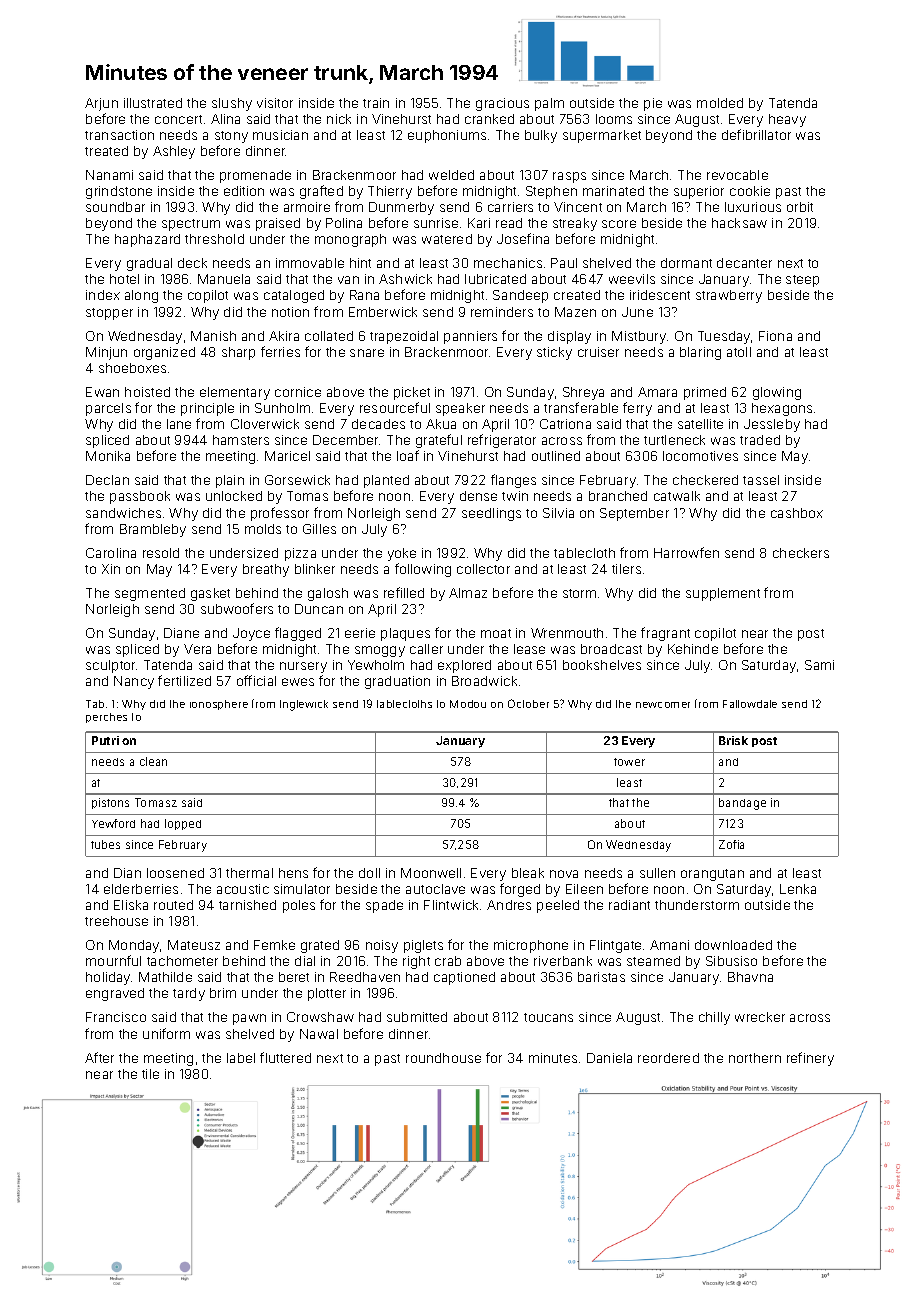  What do you see at coordinates (653, 104) in the document?
I see `pie` at bounding box center [653, 104].
